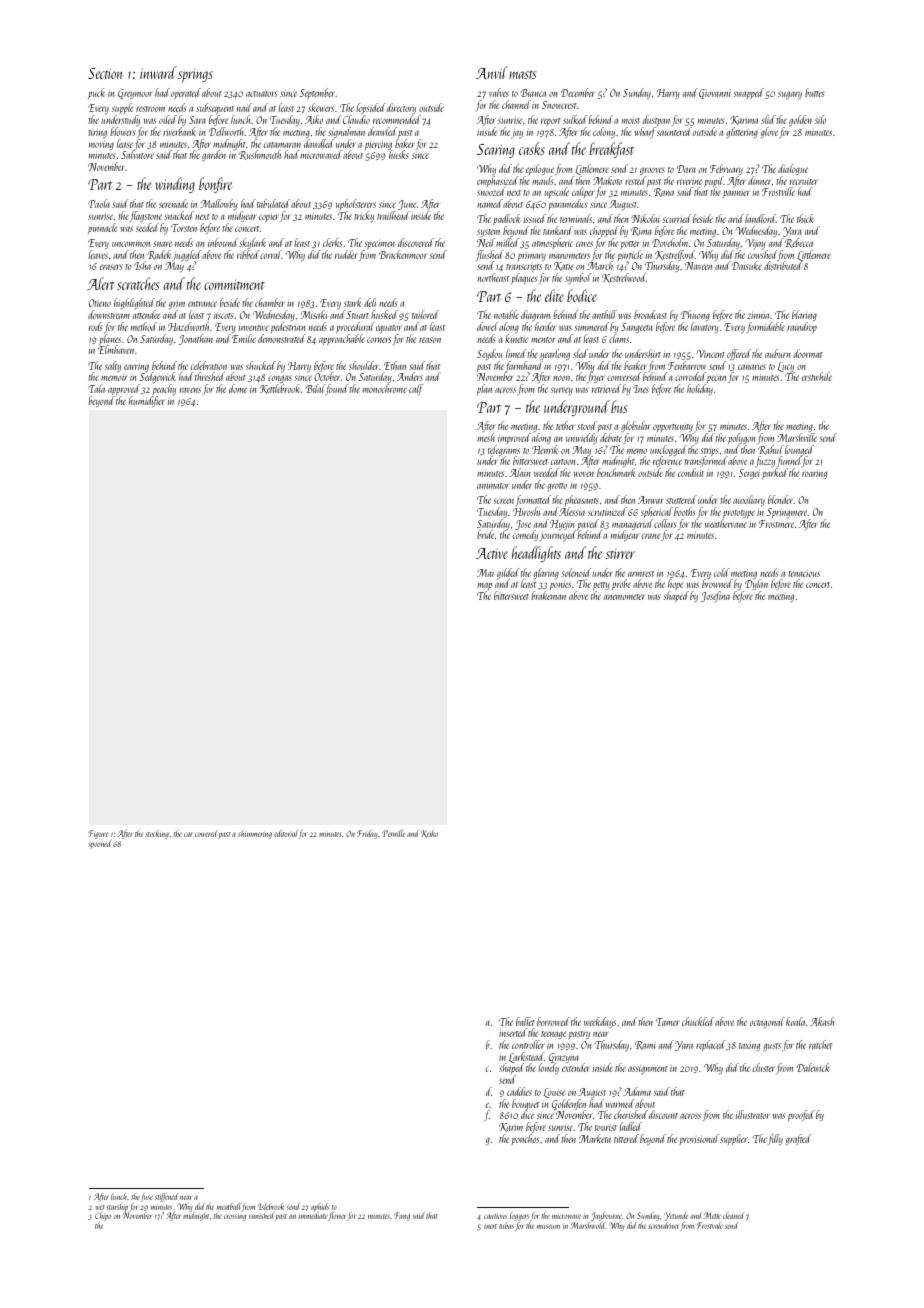 The height and width of the screenshot is (1308, 924). Describe the element at coordinates (99, 844) in the screenshot. I see `spooned` at that location.
